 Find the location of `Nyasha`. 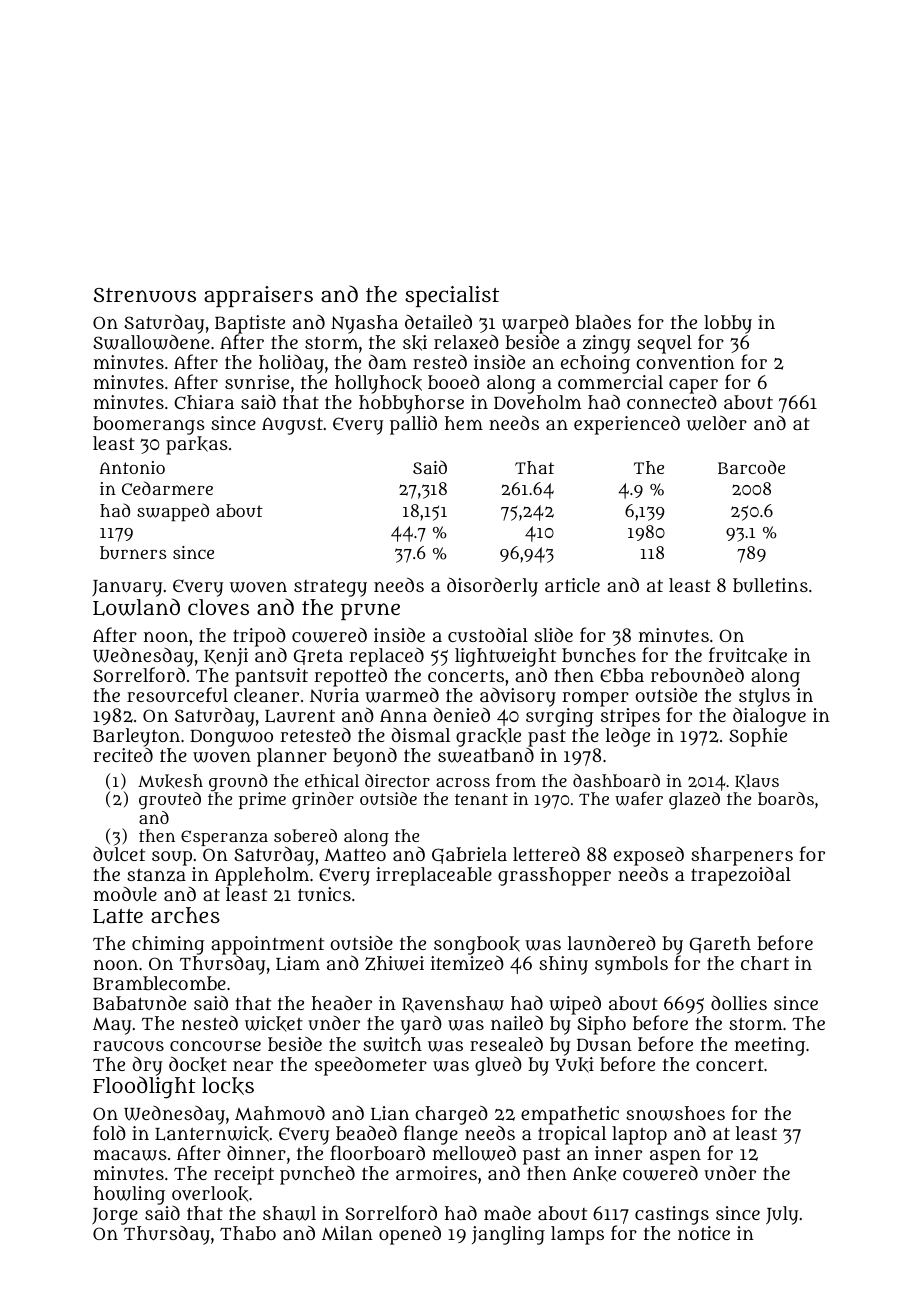

Nyasha is located at coordinates (364, 324).
